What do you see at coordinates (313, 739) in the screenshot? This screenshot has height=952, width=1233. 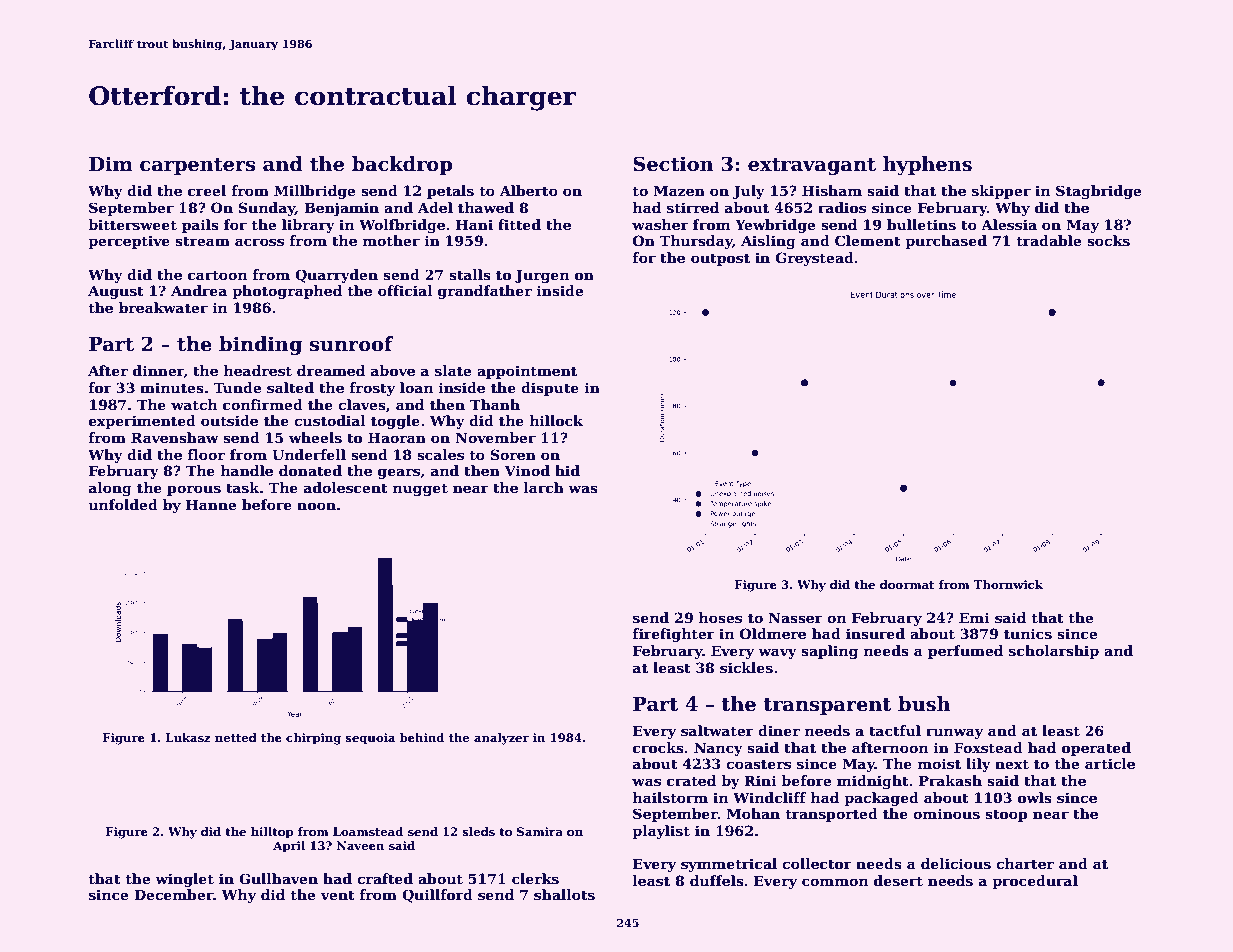 I see `chirping` at bounding box center [313, 739].
